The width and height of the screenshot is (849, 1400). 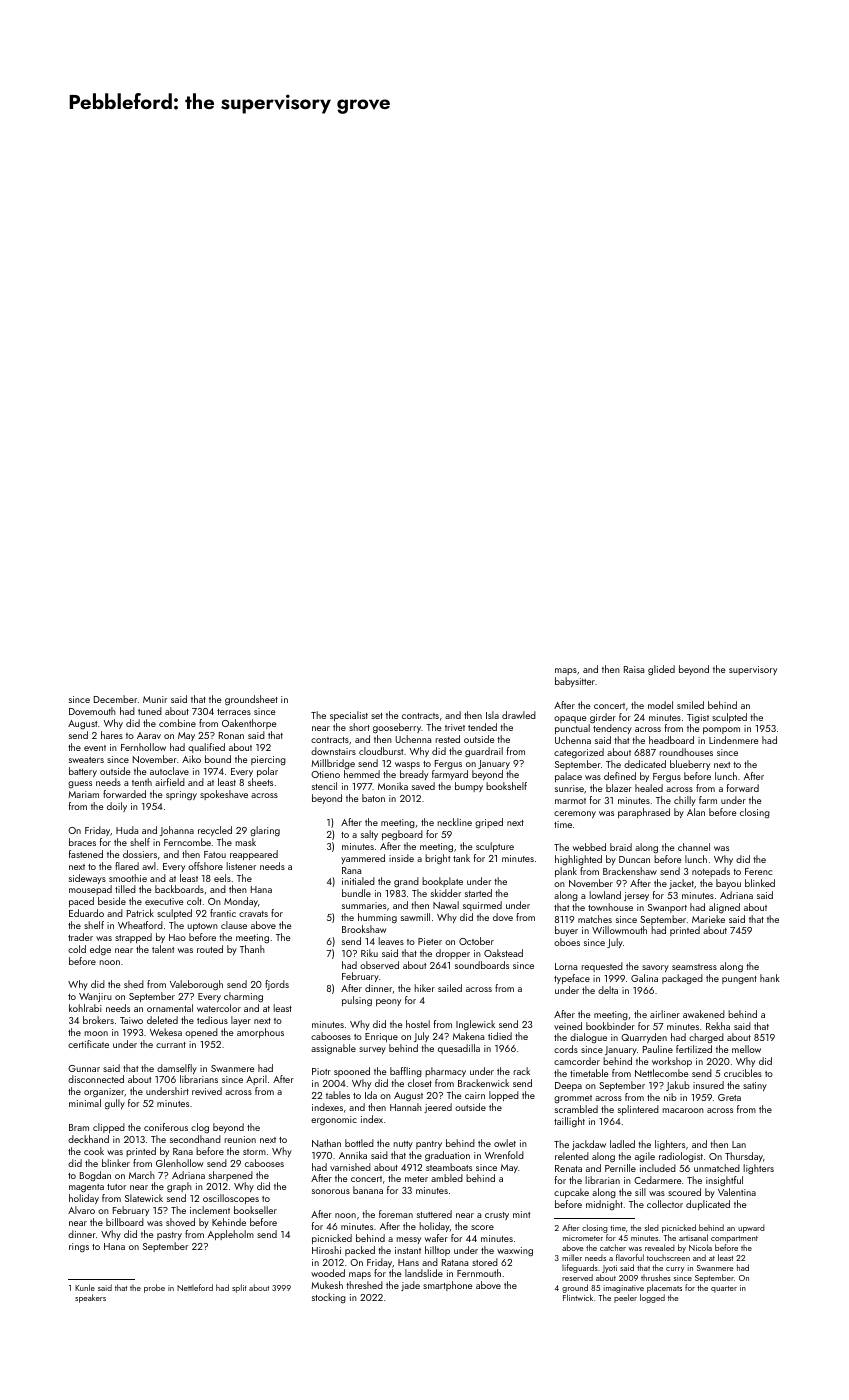 What do you see at coordinates (406, 882) in the screenshot?
I see `grand` at bounding box center [406, 882].
